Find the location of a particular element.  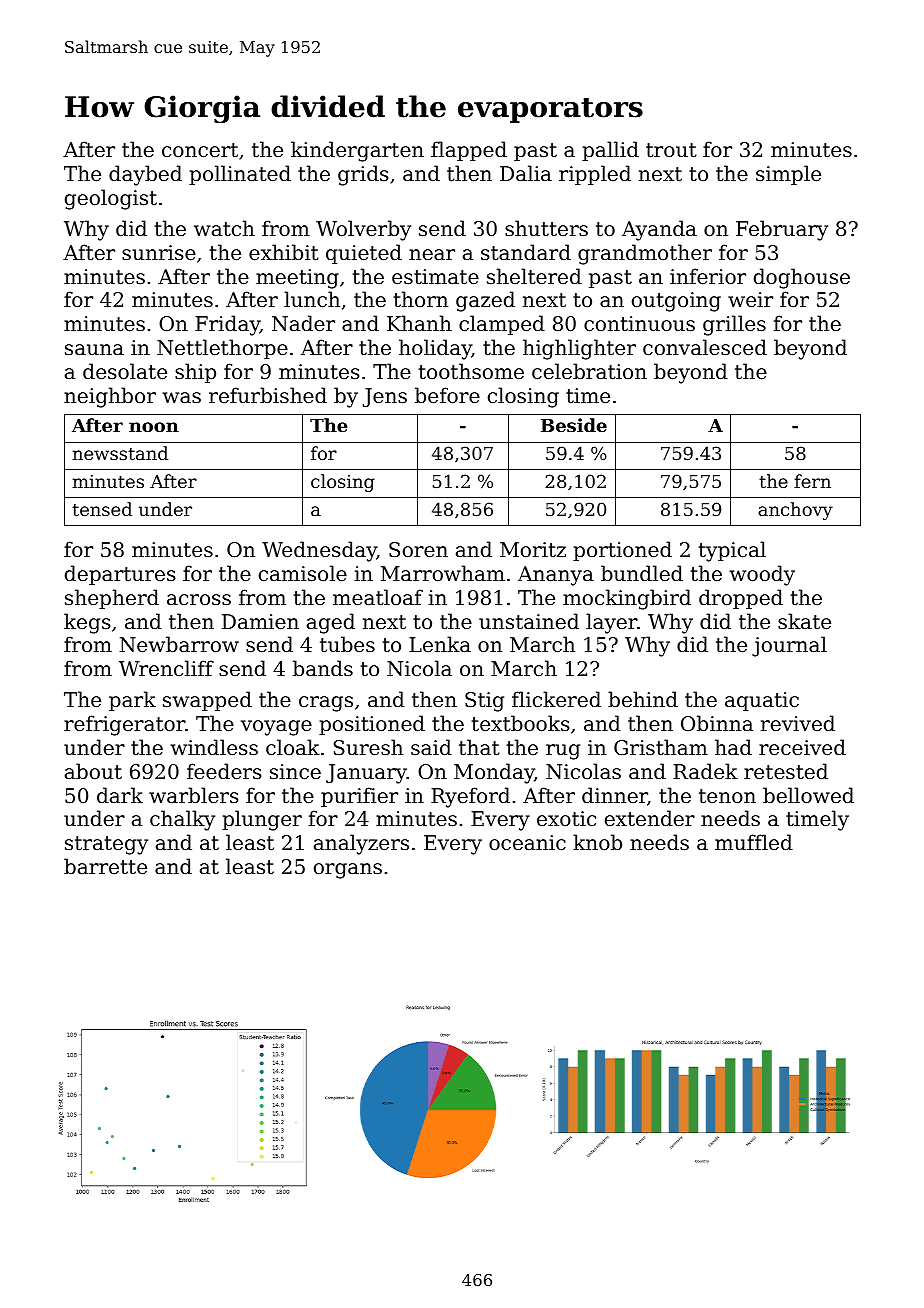

near is located at coordinates (432, 255).
